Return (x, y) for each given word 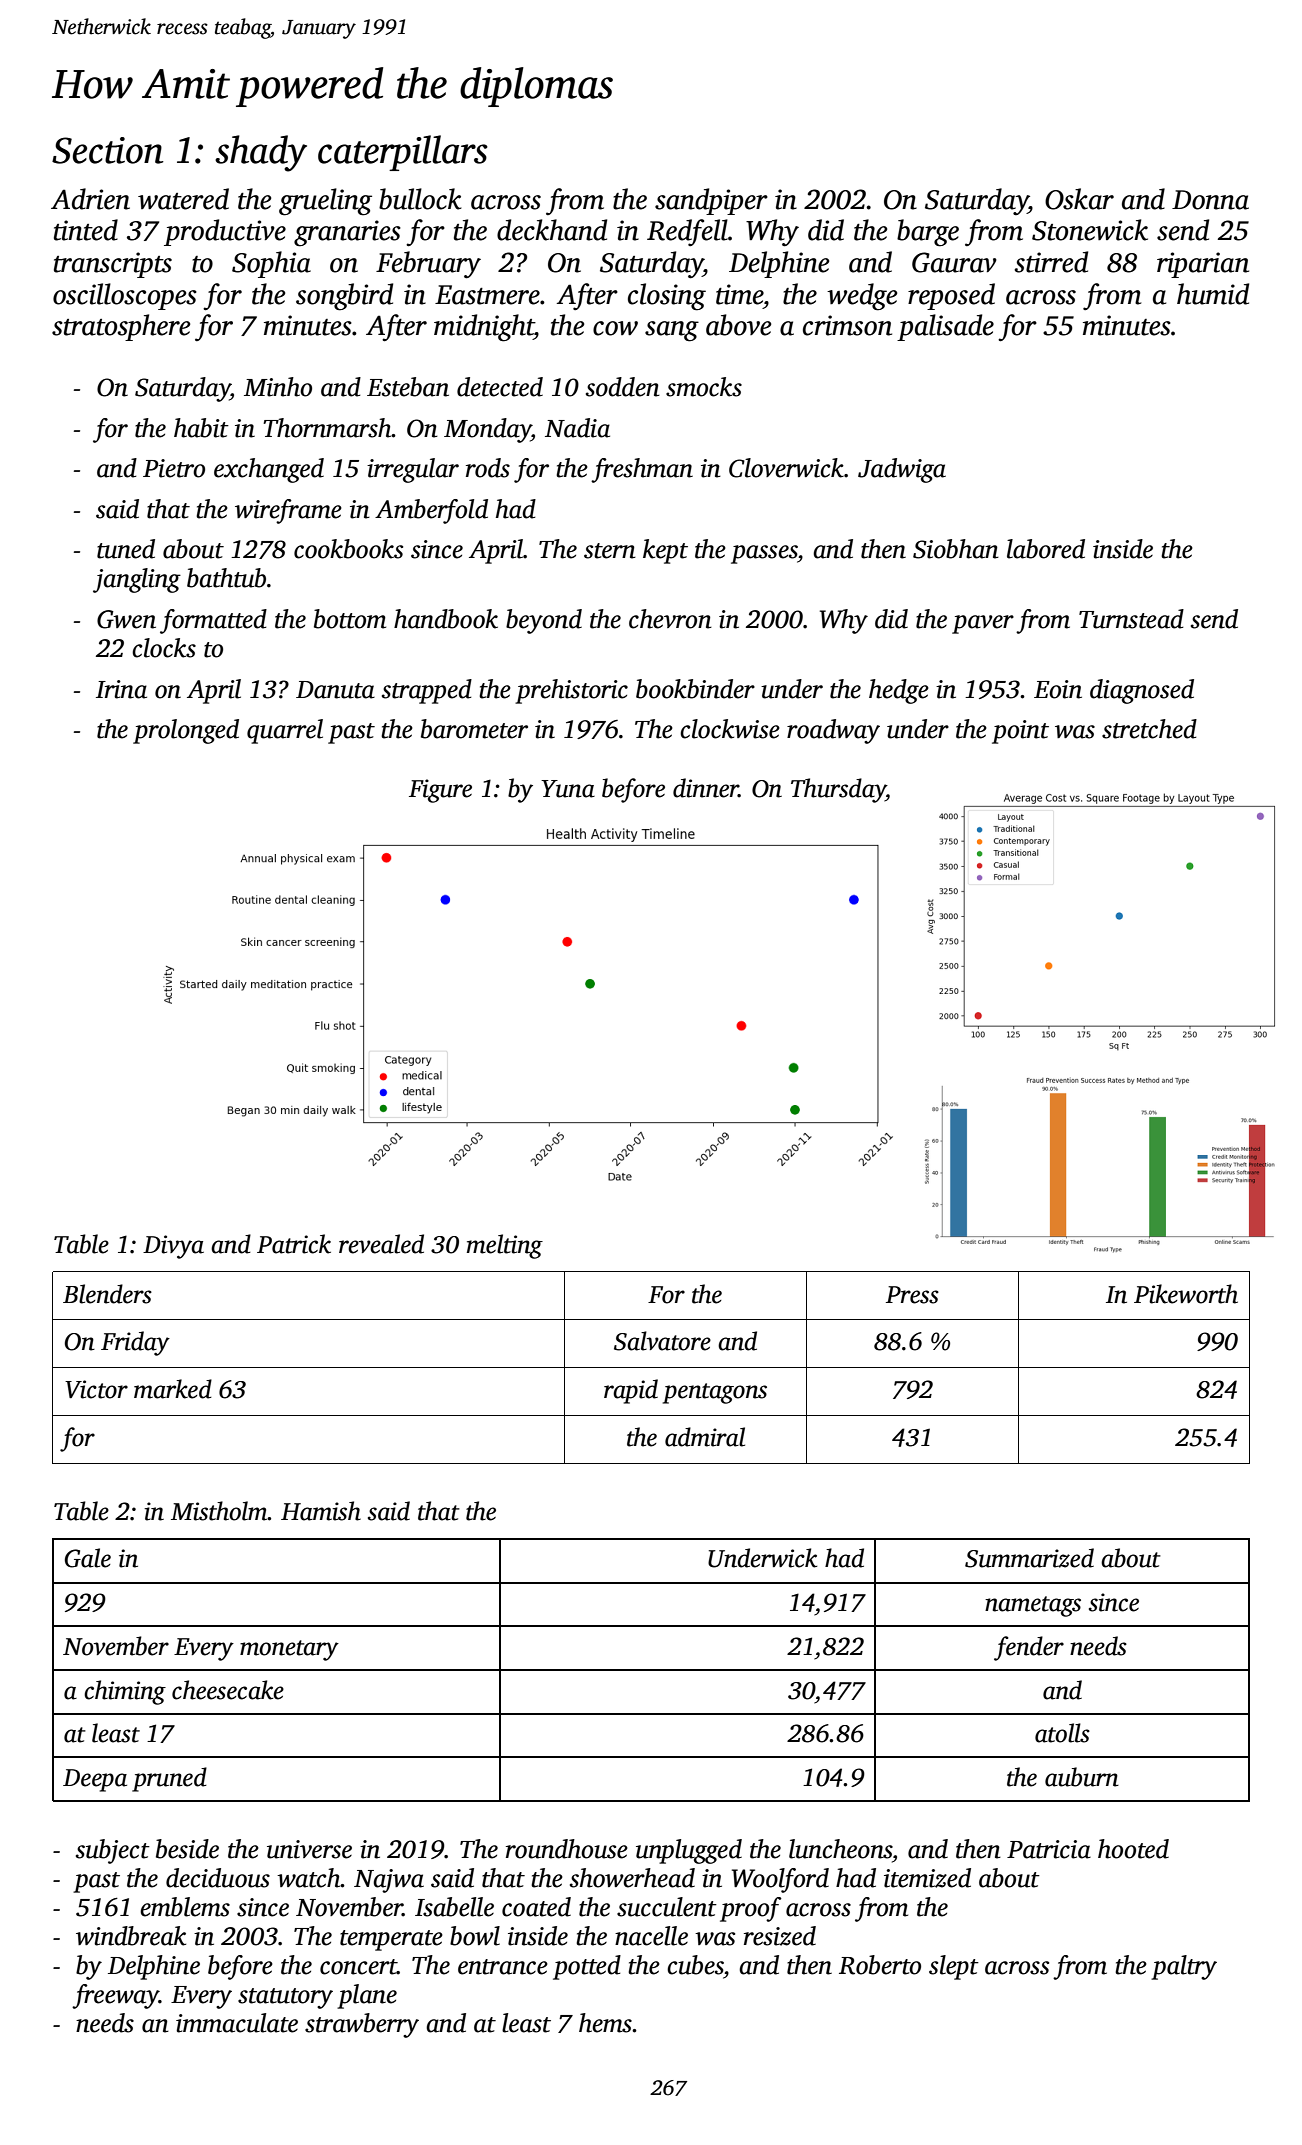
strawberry (362, 2025)
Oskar (1079, 199)
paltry (1184, 1967)
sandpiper (711, 201)
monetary (289, 1650)
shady (261, 153)
